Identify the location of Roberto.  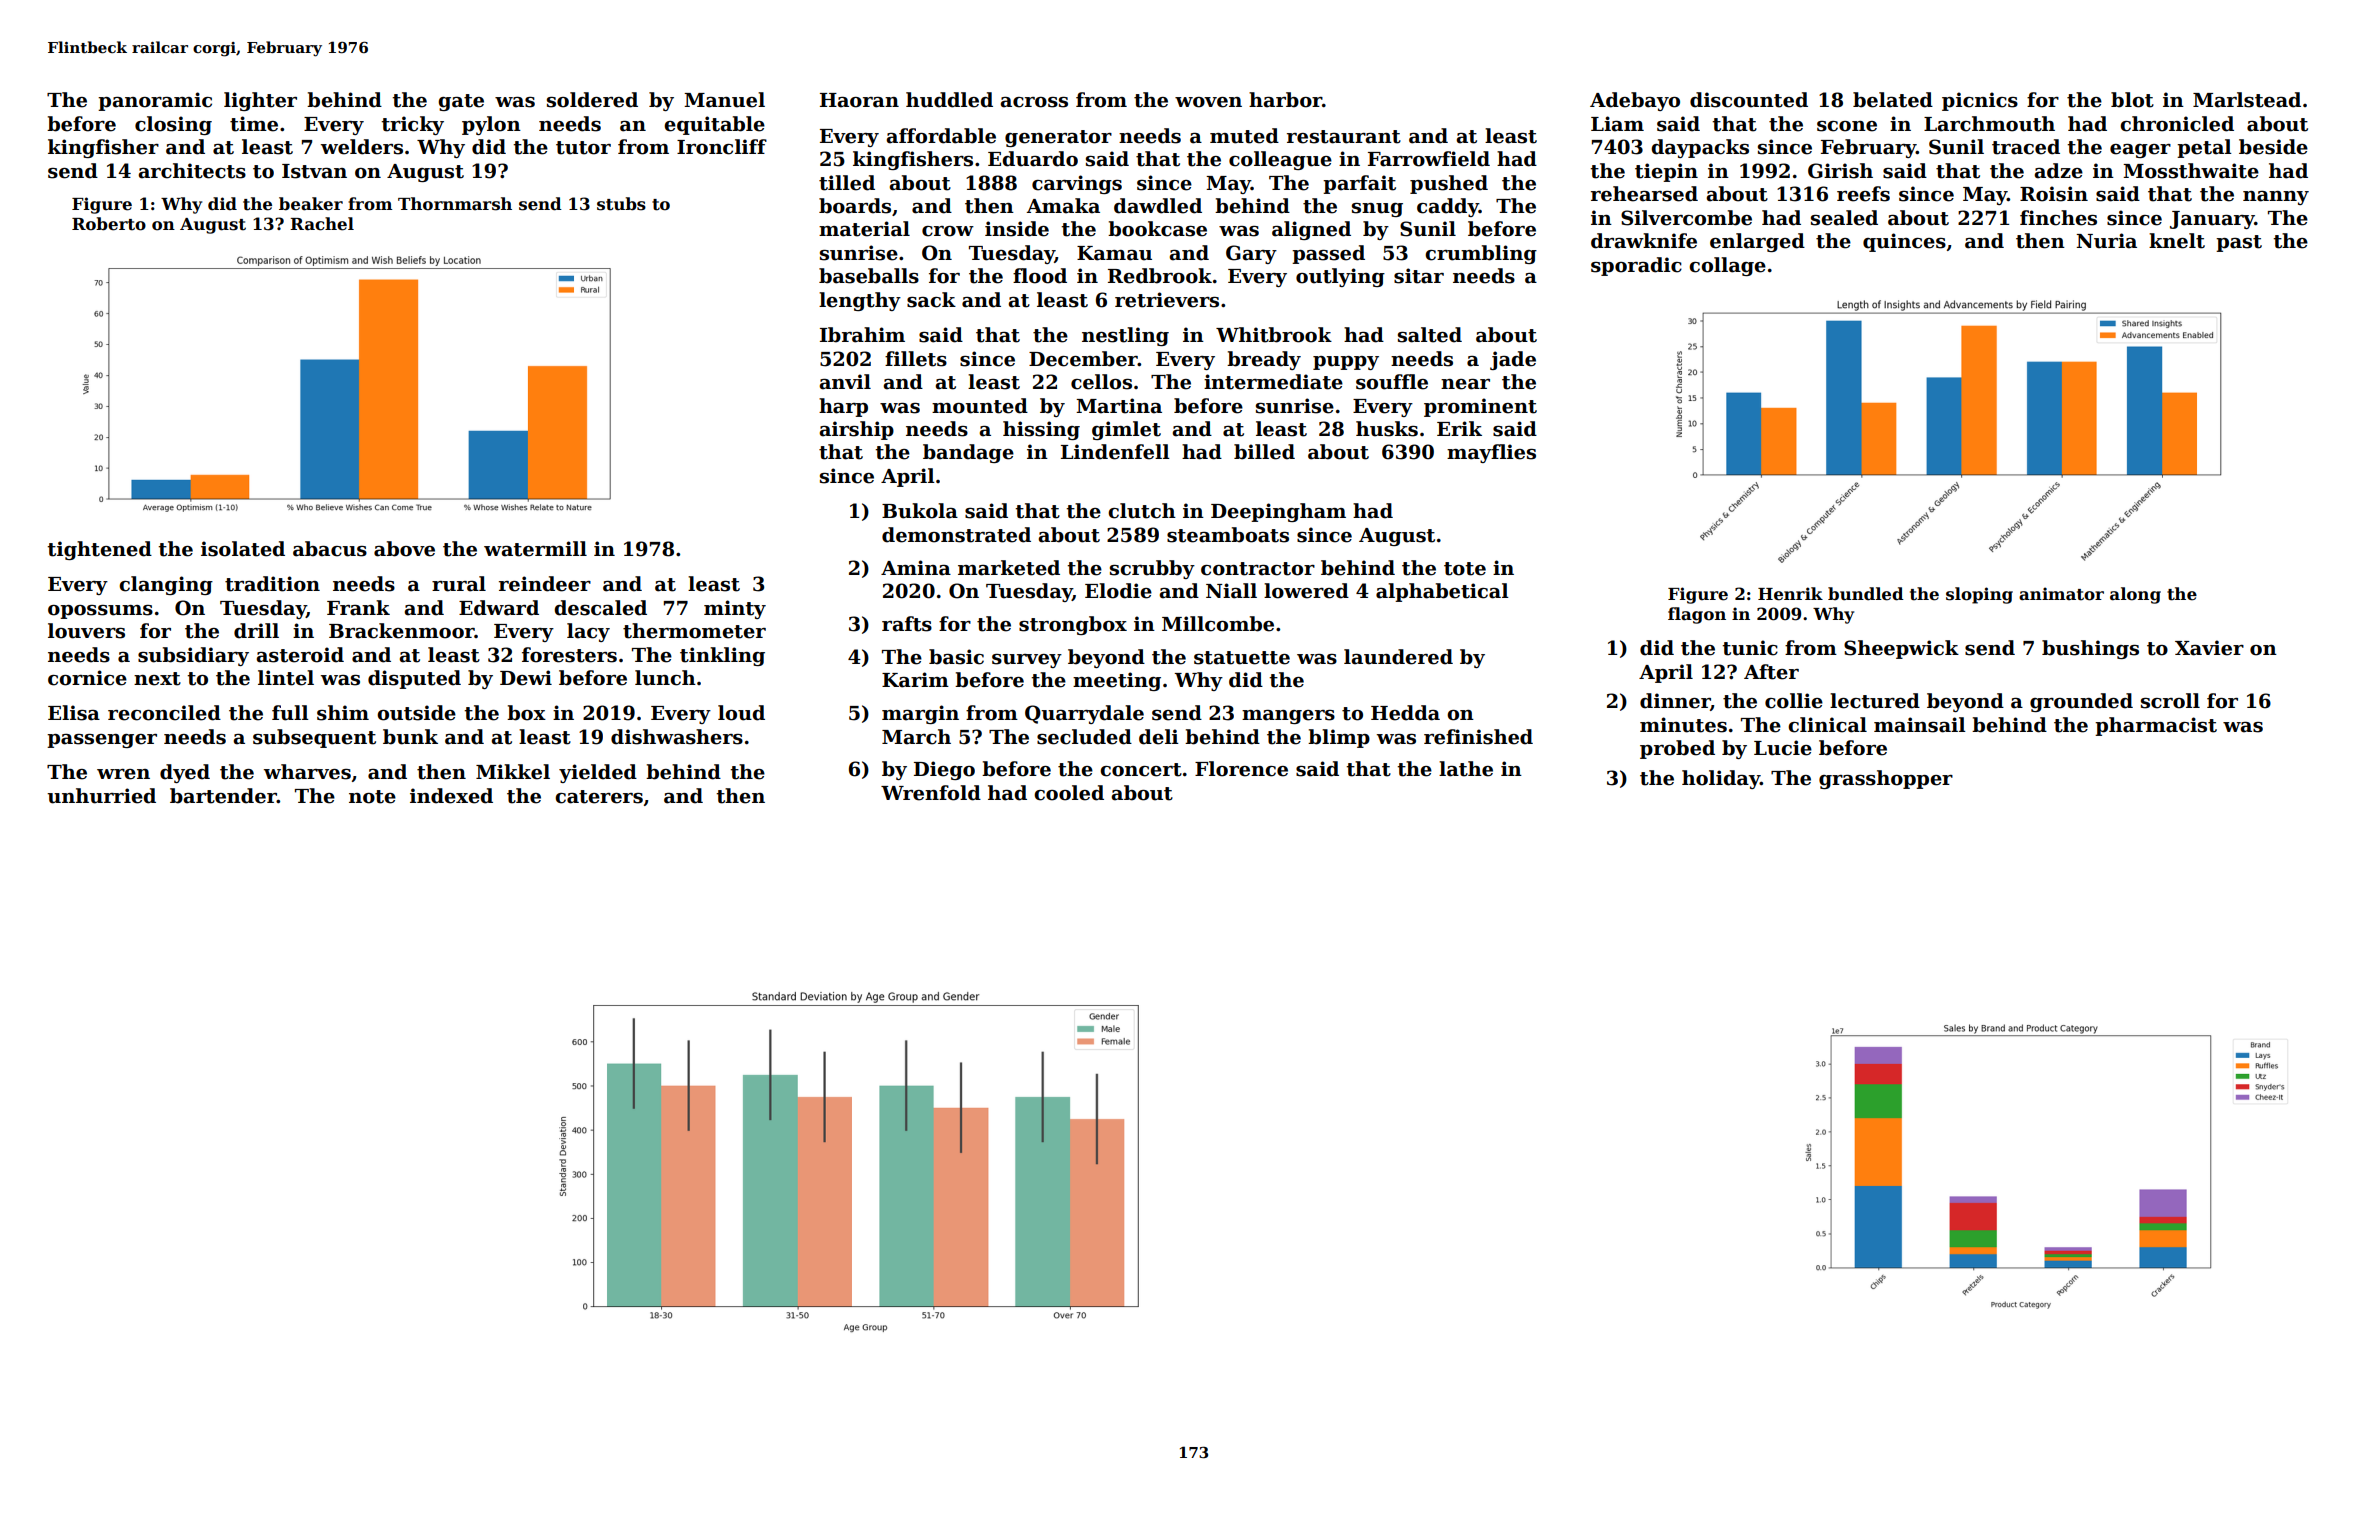
(109, 224).
